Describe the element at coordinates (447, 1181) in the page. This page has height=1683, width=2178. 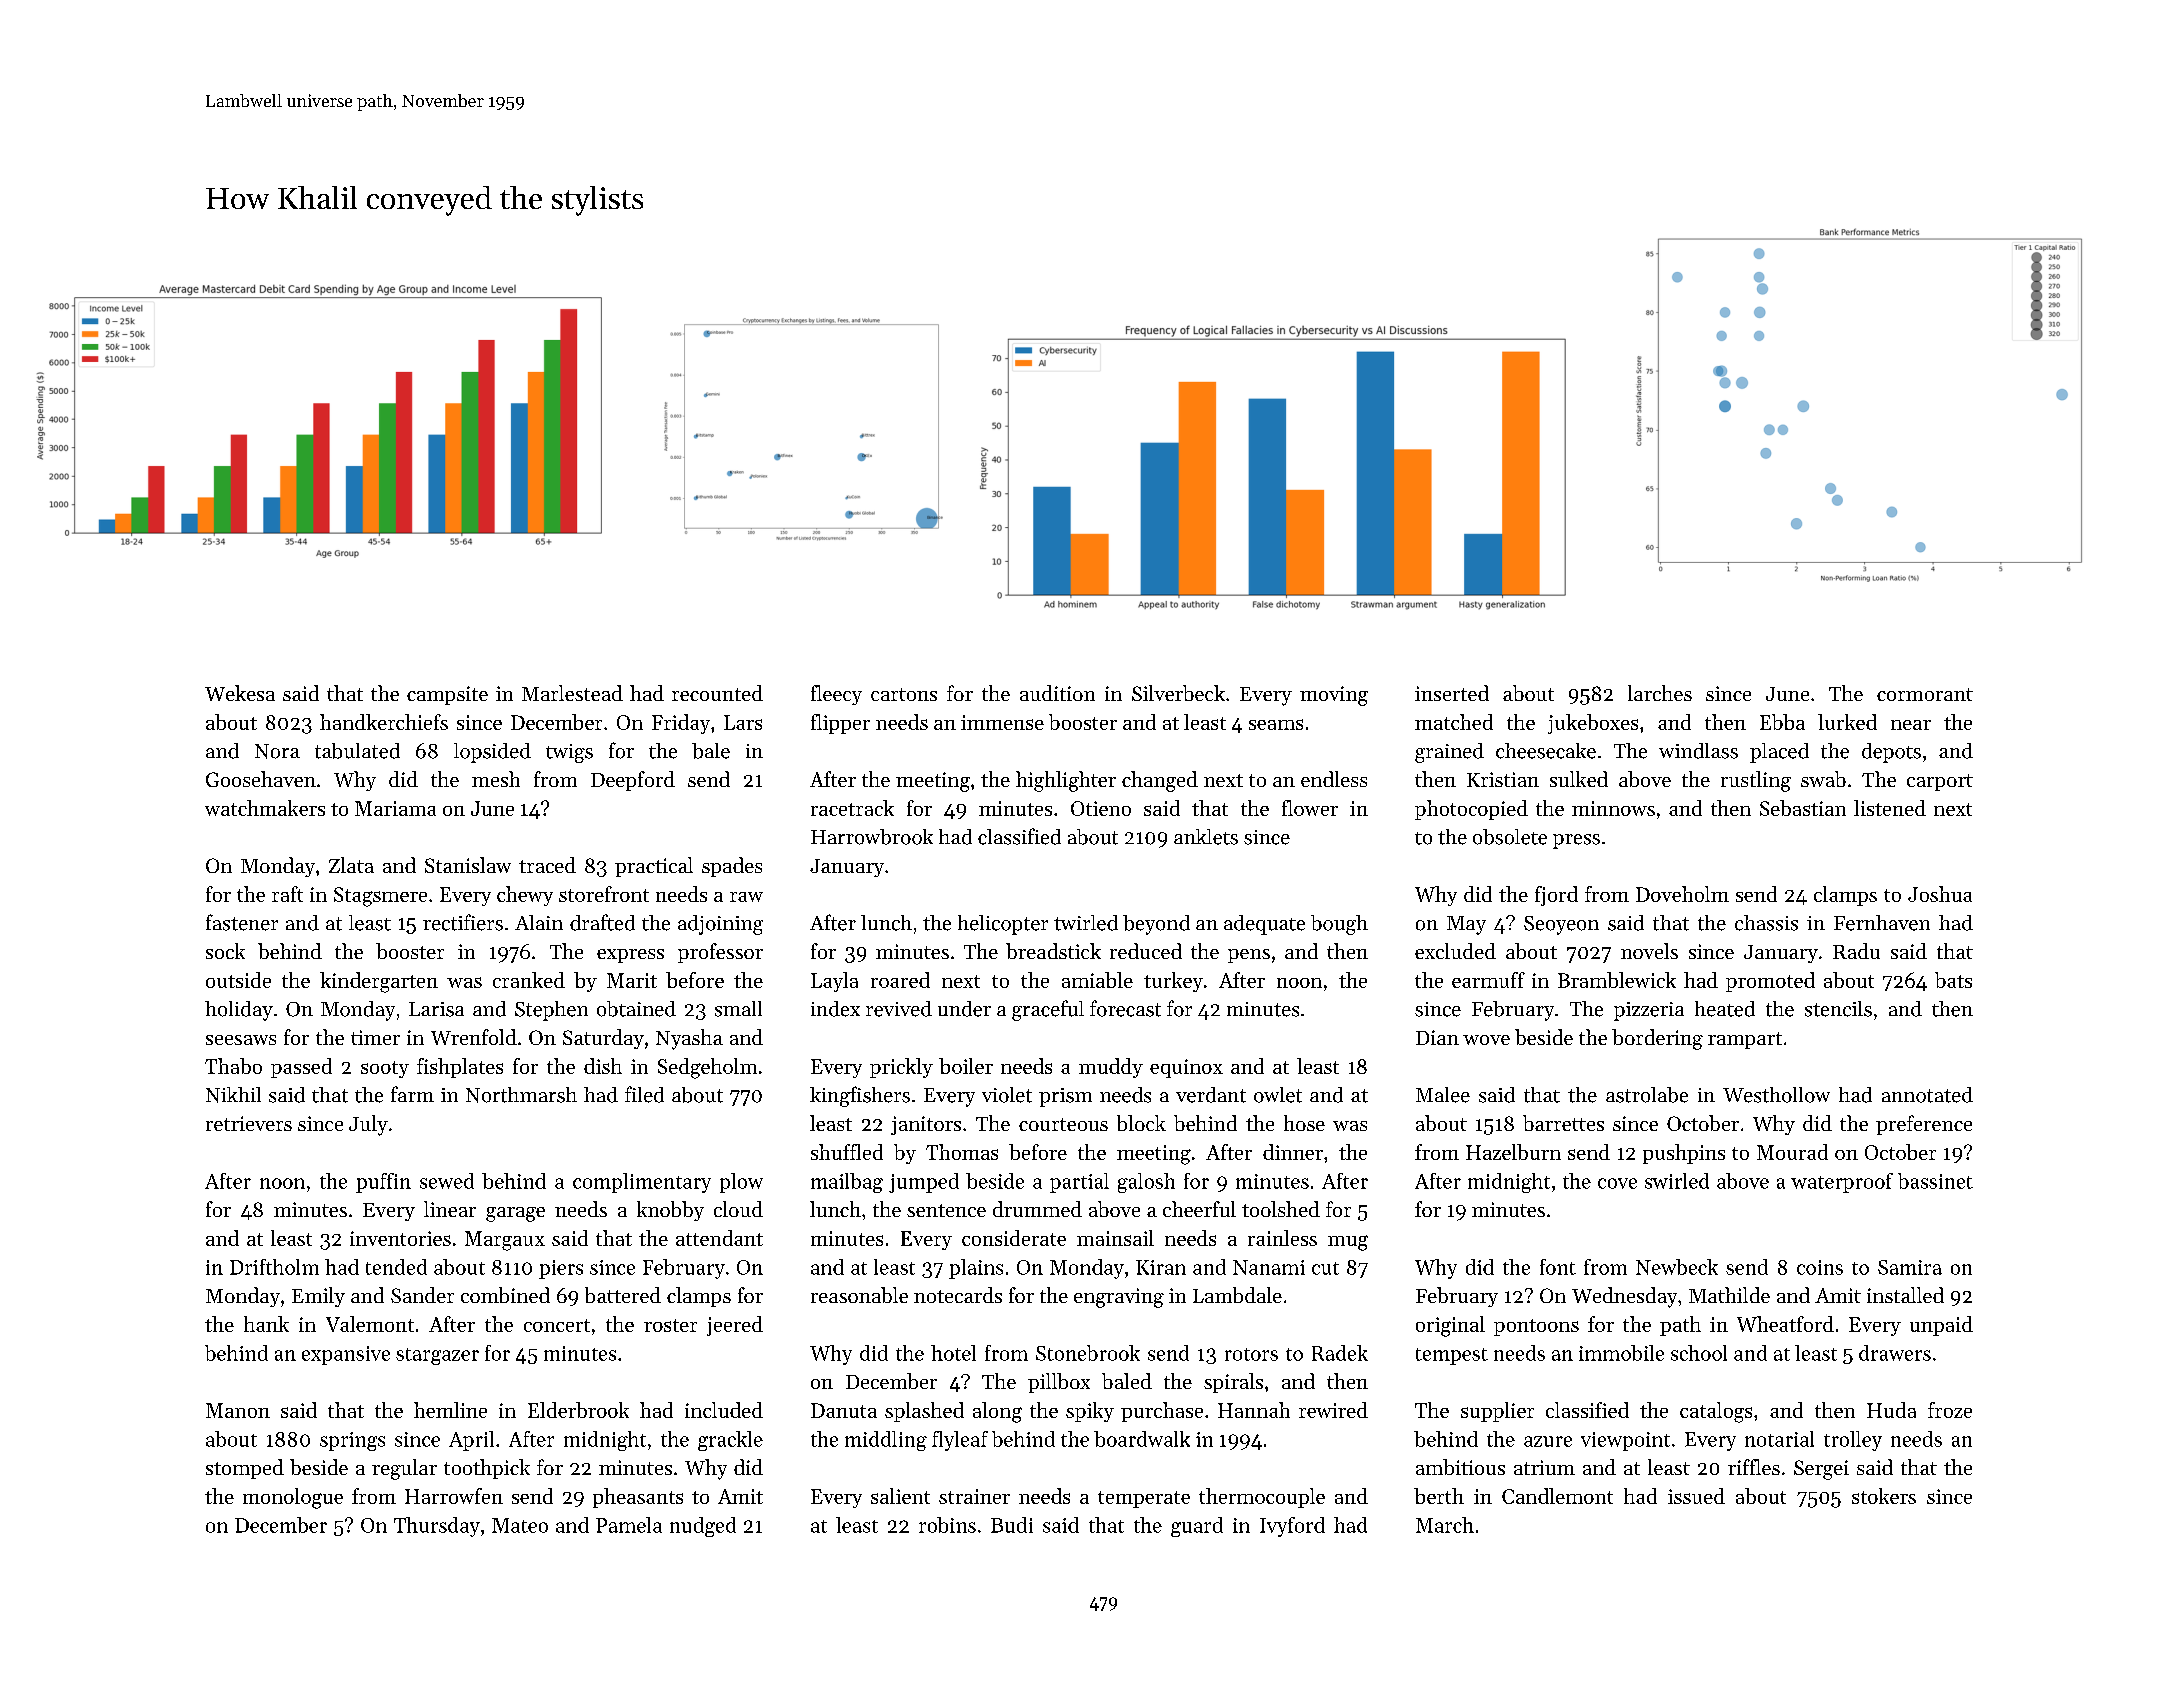
I see `sewed` at that location.
